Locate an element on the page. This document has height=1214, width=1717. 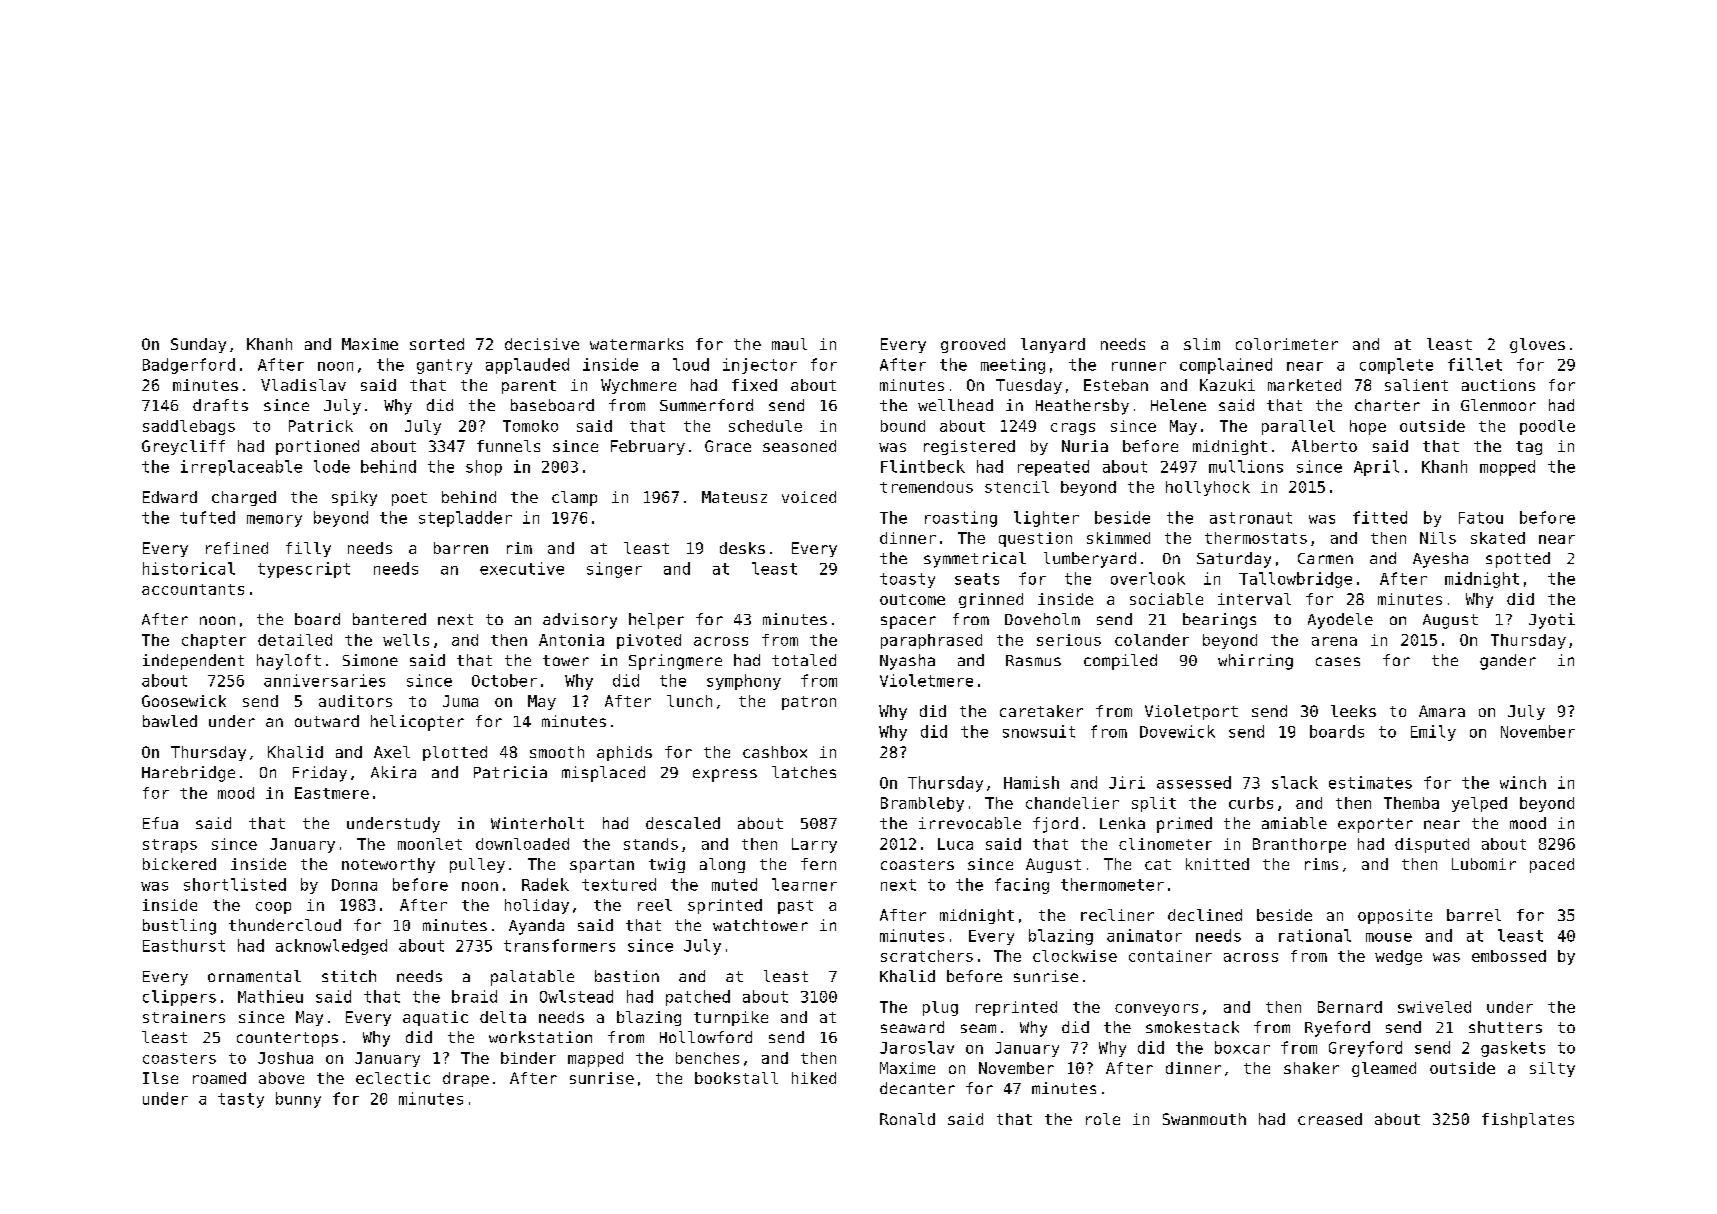
clockwise is located at coordinates (1075, 956).
